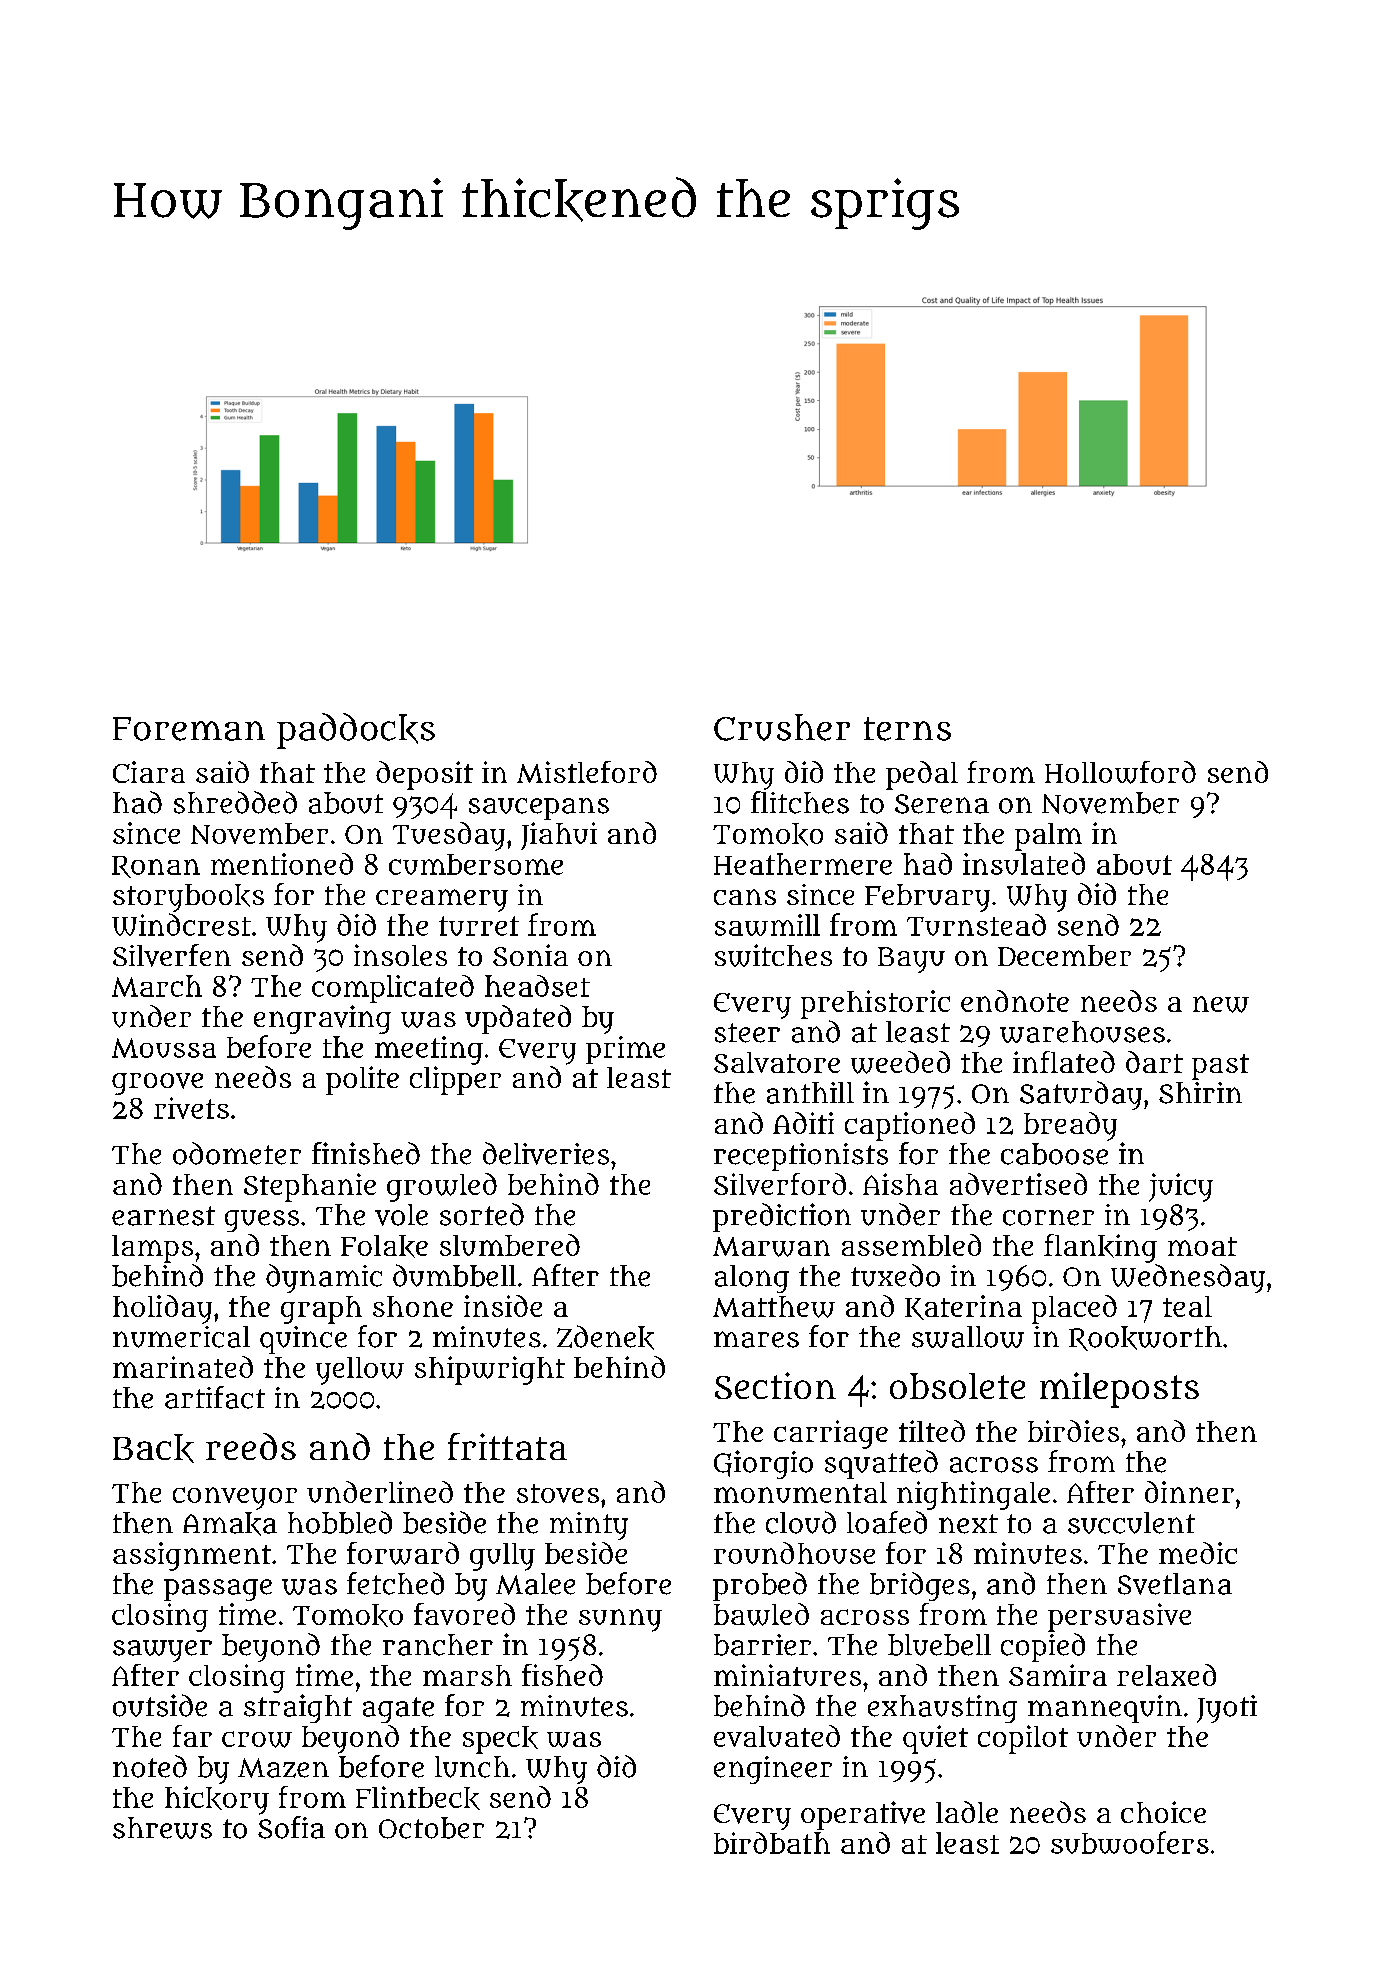 The width and height of the screenshot is (1386, 1969). What do you see at coordinates (1187, 1306) in the screenshot?
I see `teal` at bounding box center [1187, 1306].
